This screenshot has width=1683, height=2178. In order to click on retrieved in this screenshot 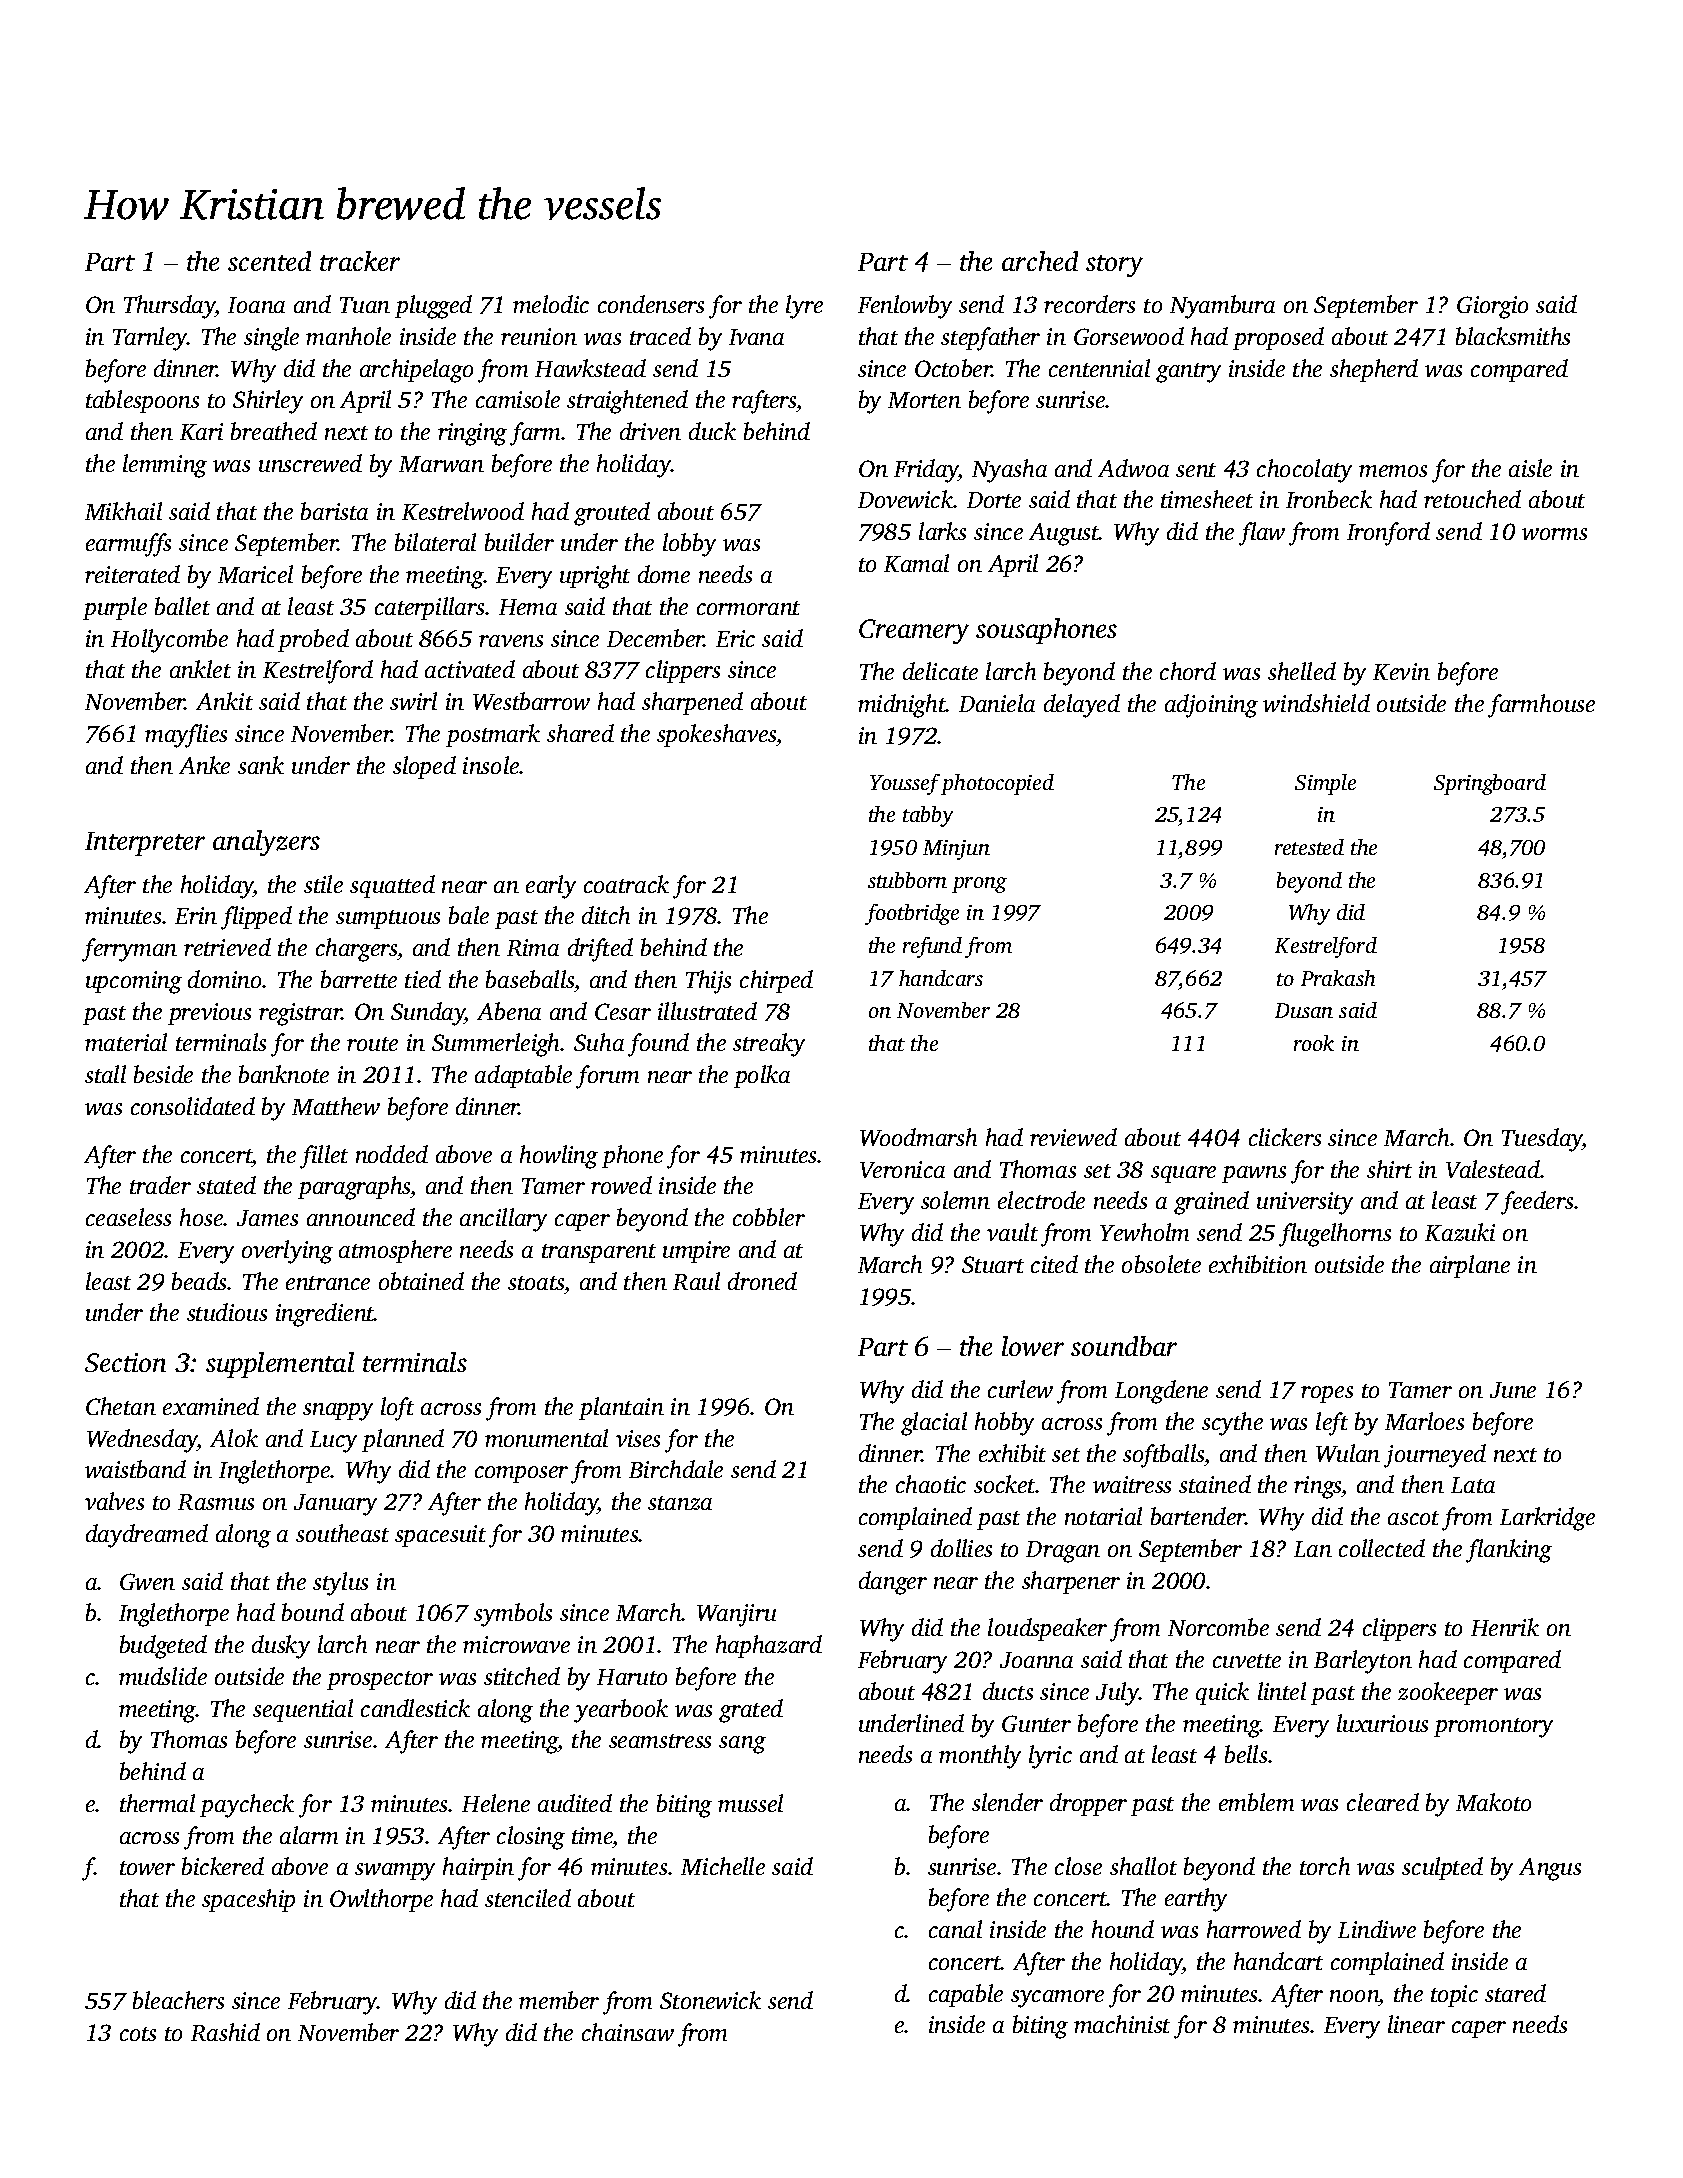, I will do `click(227, 947)`.
